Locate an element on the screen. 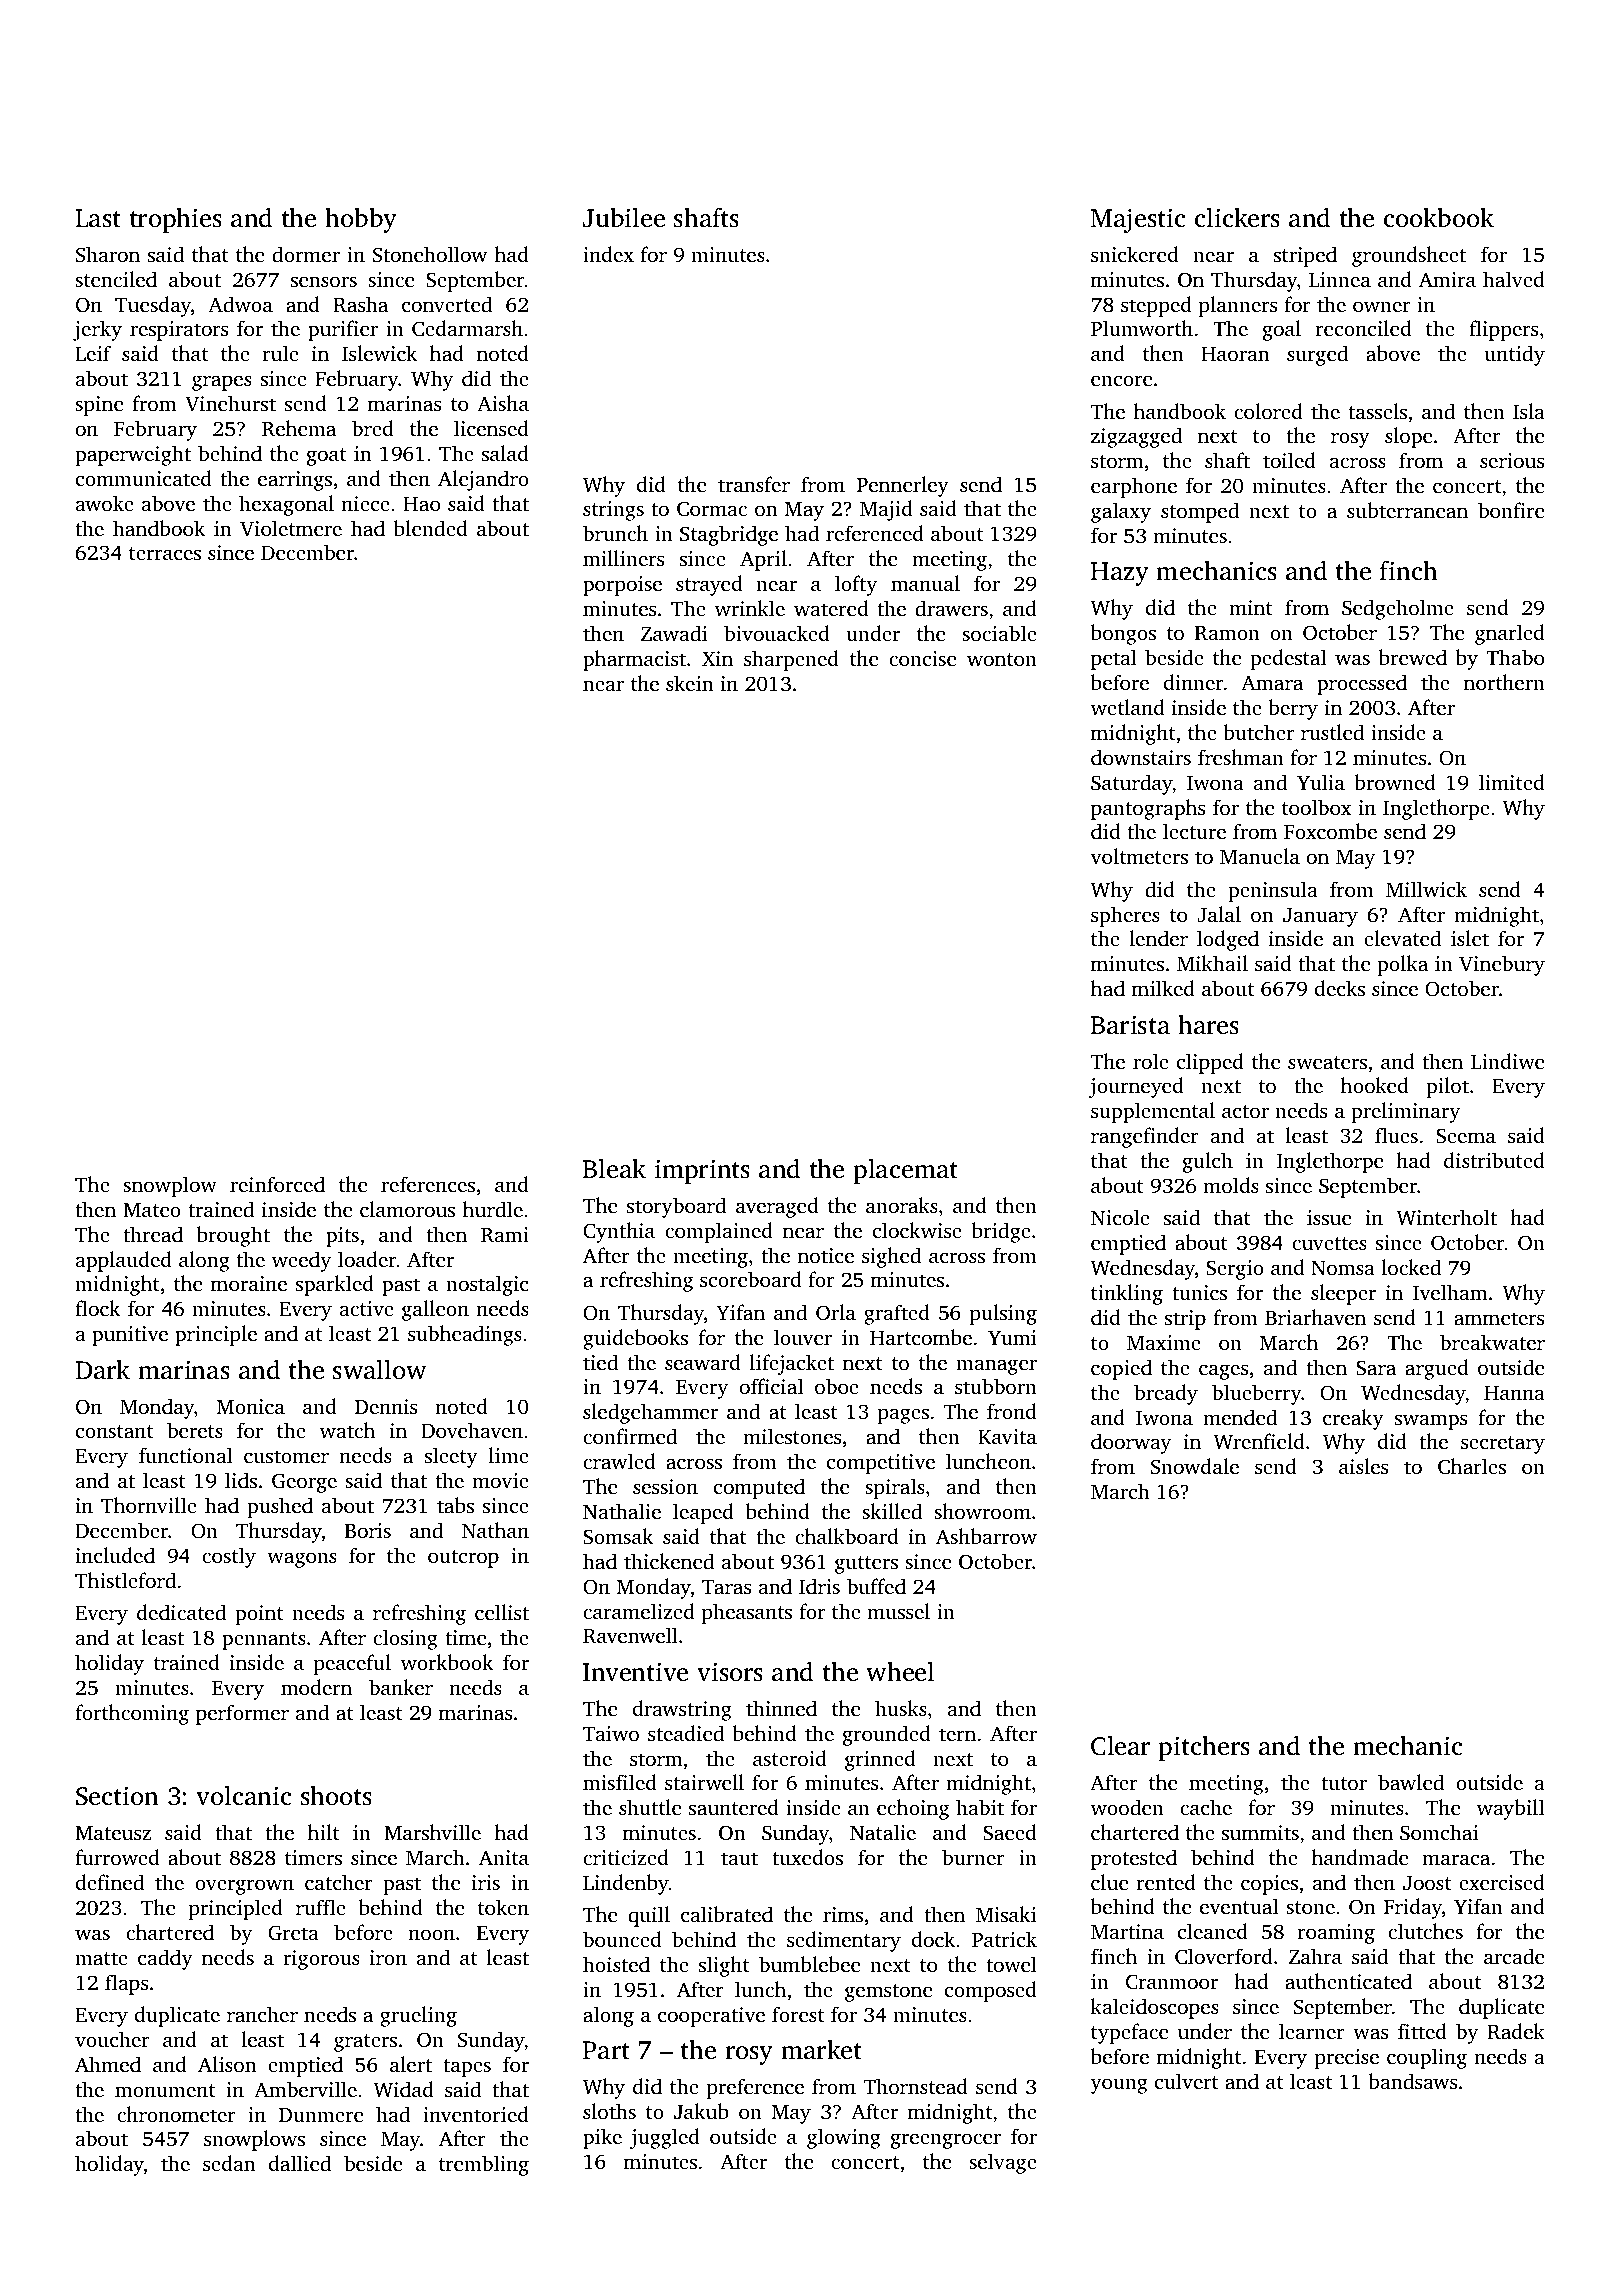  trophies is located at coordinates (176, 220).
